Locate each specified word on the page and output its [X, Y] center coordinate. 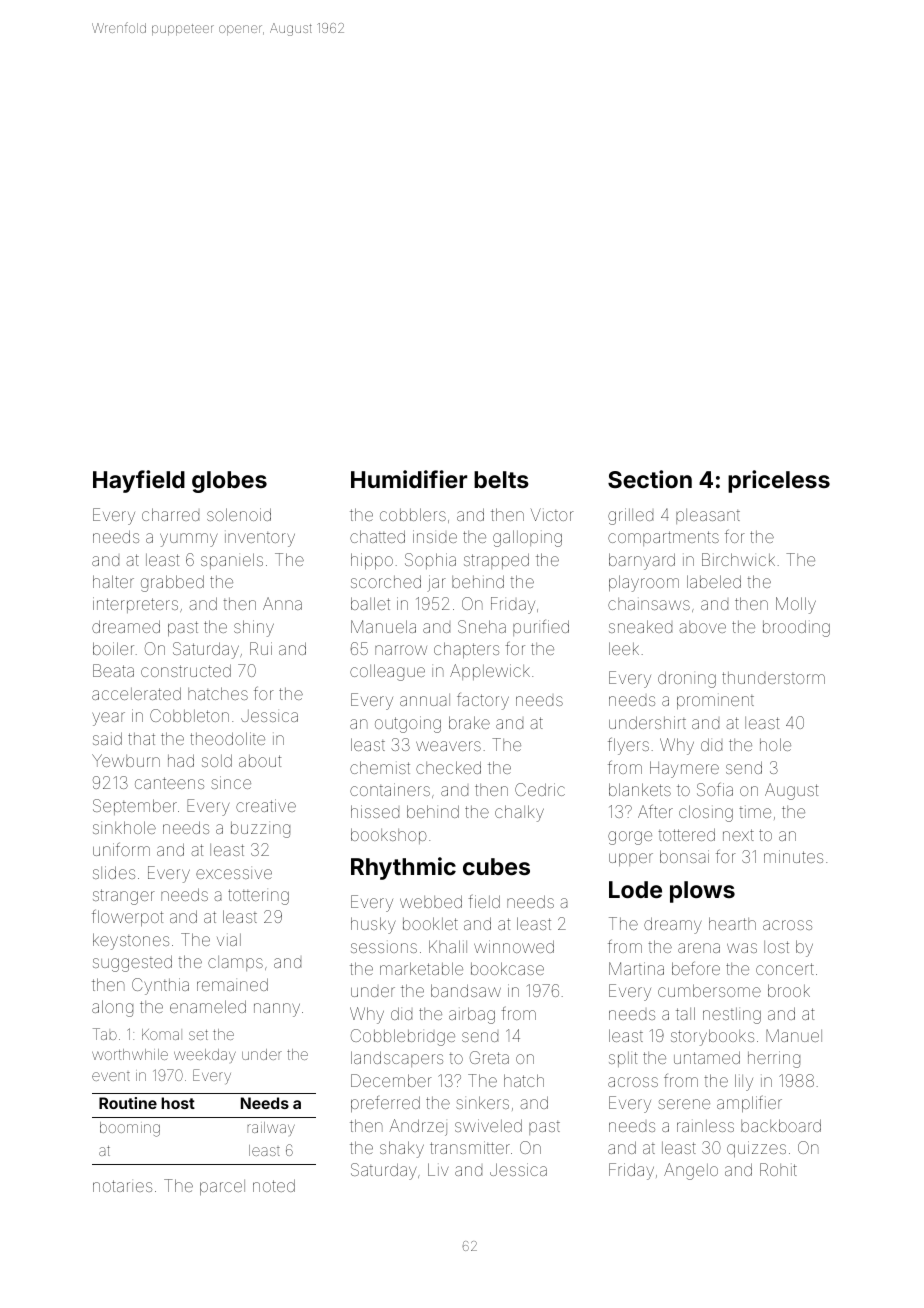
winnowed [514, 946]
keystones [131, 941]
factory [483, 701]
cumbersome [709, 990]
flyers [628, 746]
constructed [186, 670]
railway [271, 1129]
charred [170, 514]
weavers [448, 746]
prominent [715, 702]
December [391, 1080]
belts [501, 479]
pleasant [708, 516]
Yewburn [126, 760]
